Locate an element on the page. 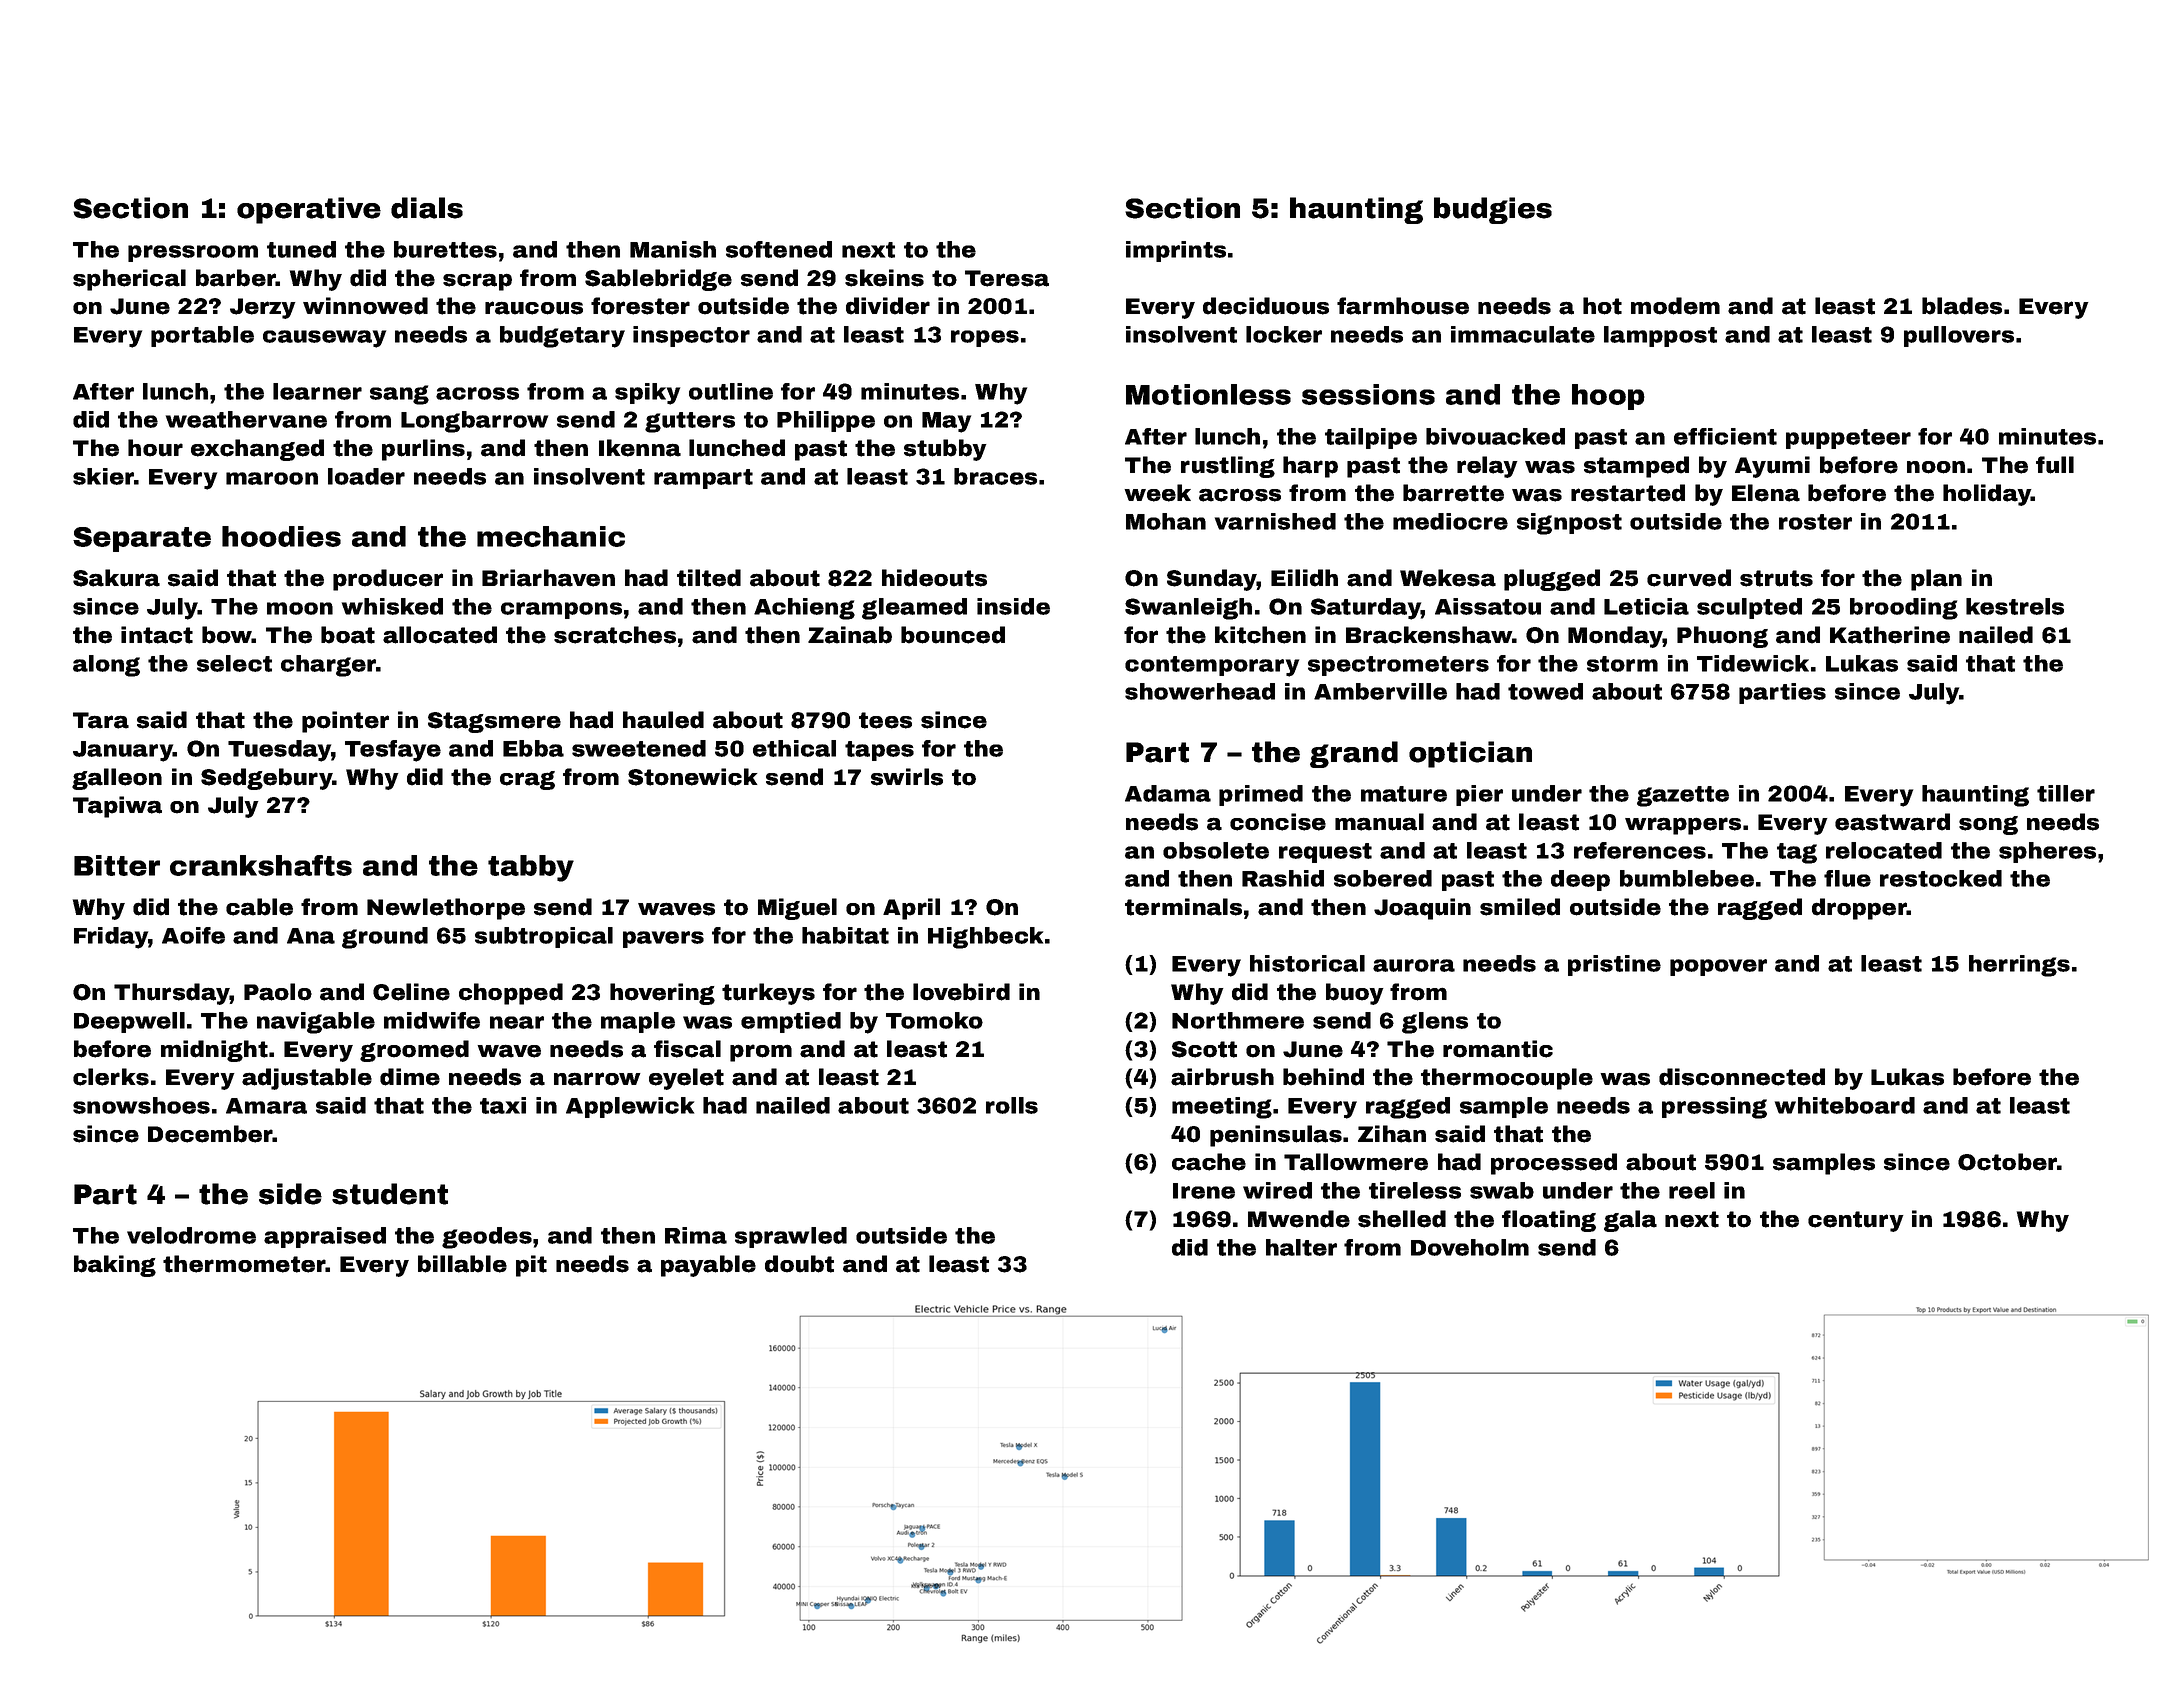 The height and width of the page is (1683, 2178). baking is located at coordinates (115, 1266).
